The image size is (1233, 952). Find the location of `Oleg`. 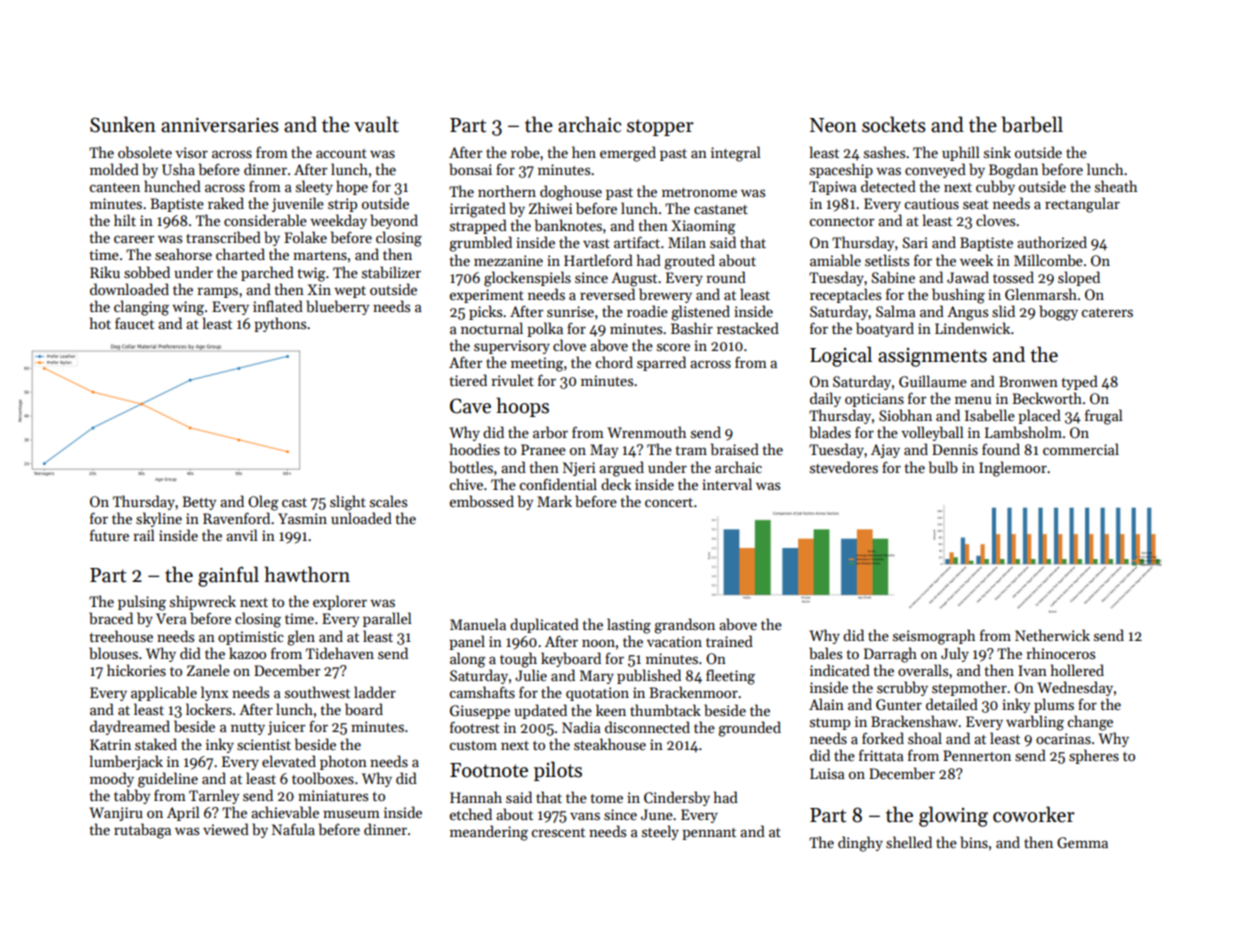

Oleg is located at coordinates (263, 503).
